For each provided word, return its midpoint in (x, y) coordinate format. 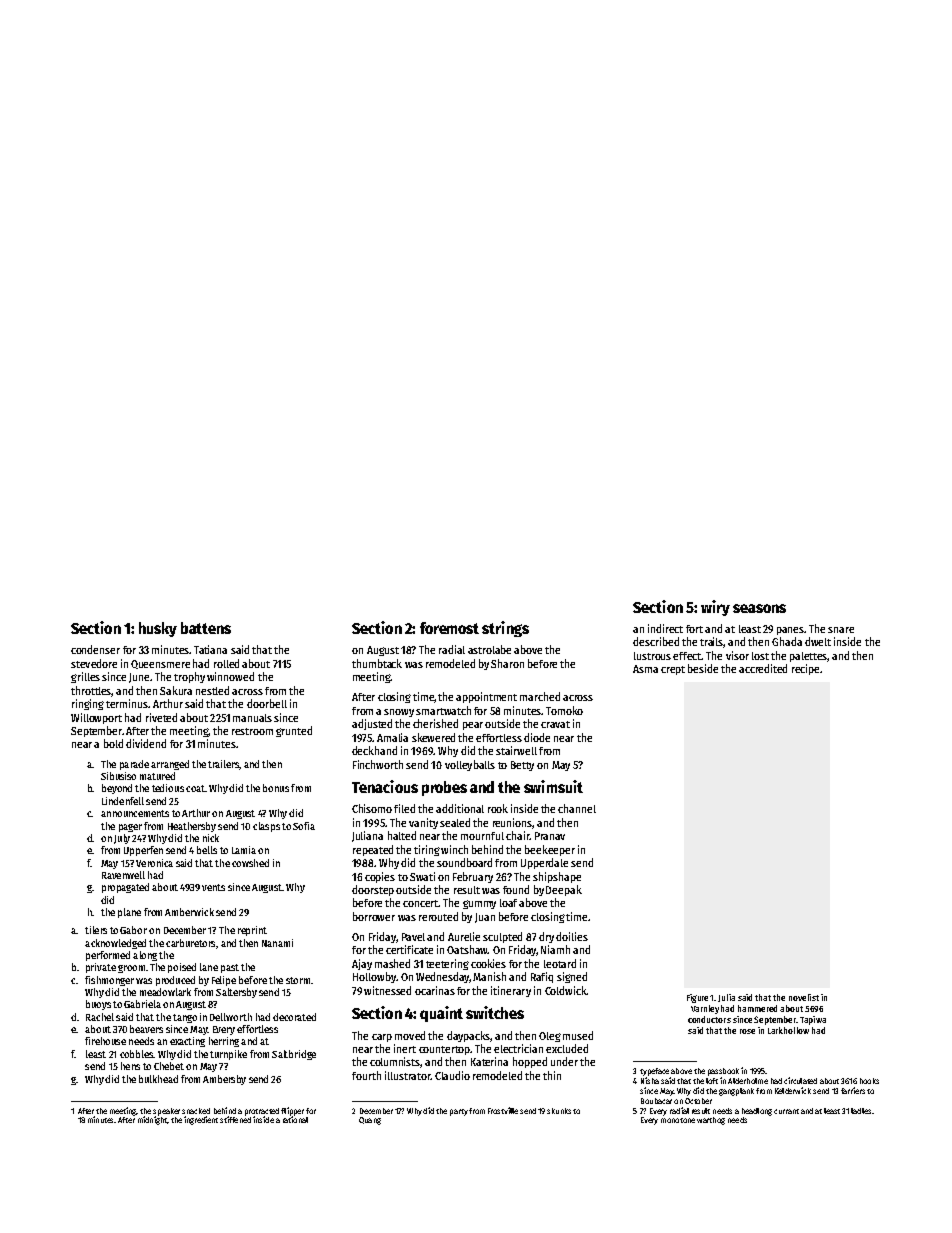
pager (130, 828)
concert (420, 903)
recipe (805, 669)
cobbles (136, 1054)
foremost (449, 628)
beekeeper (550, 850)
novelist (804, 997)
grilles (85, 677)
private (101, 968)
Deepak (564, 890)
